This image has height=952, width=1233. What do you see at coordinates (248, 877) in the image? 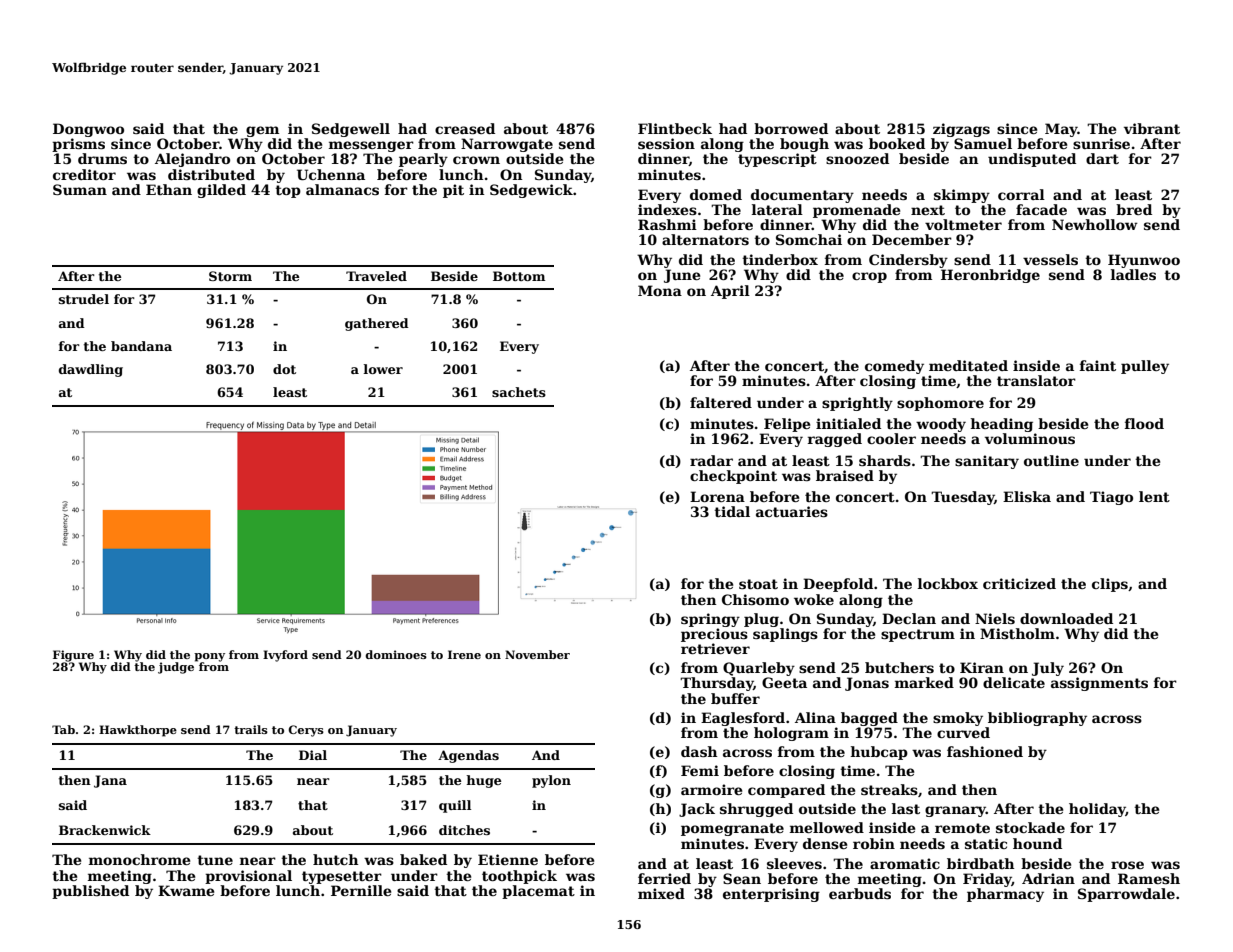
I see `provisional` at bounding box center [248, 877].
